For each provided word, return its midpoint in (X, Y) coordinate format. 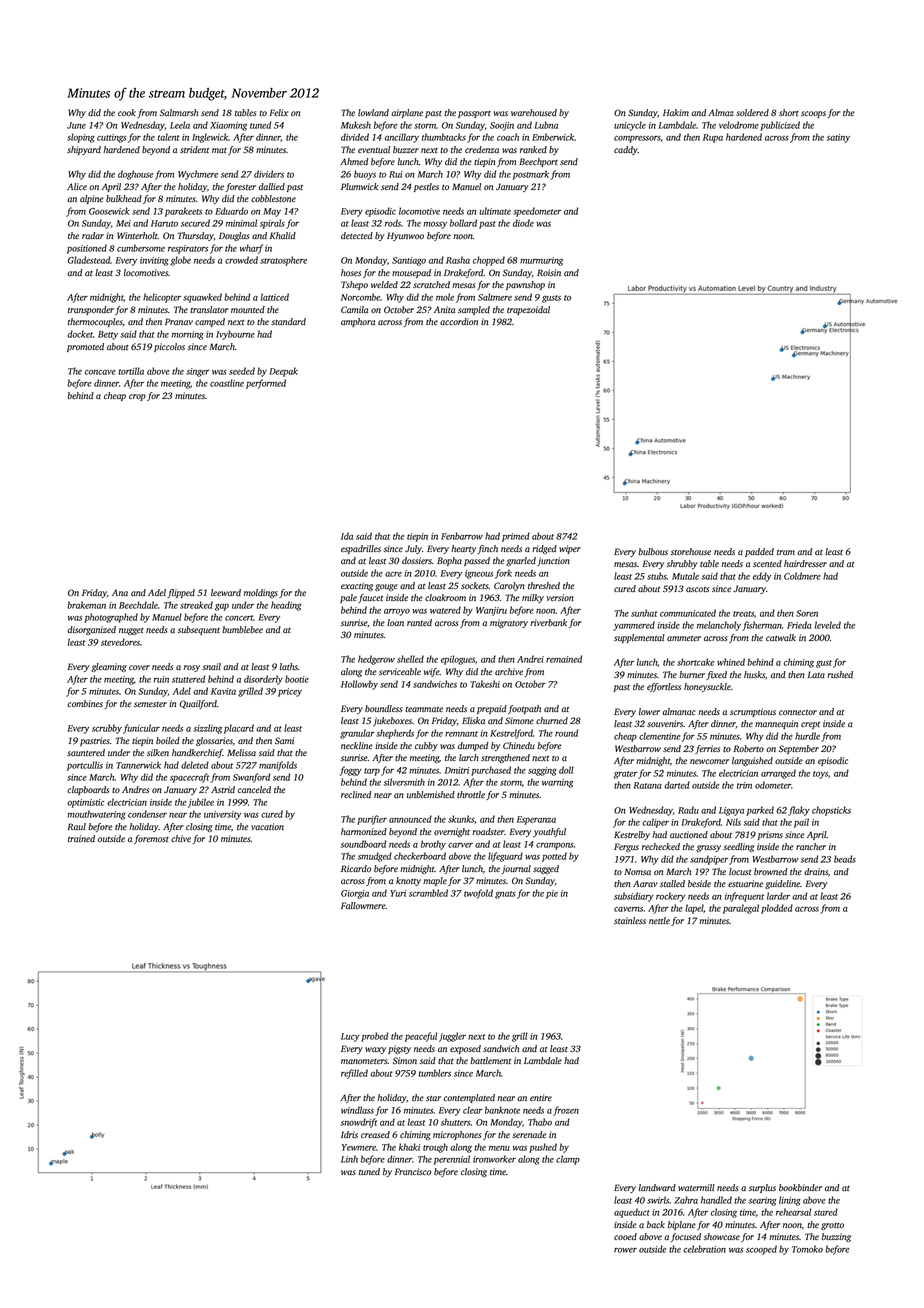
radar (93, 235)
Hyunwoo (405, 236)
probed (374, 1037)
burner (692, 674)
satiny (838, 138)
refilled (354, 1074)
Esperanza (536, 820)
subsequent (199, 630)
